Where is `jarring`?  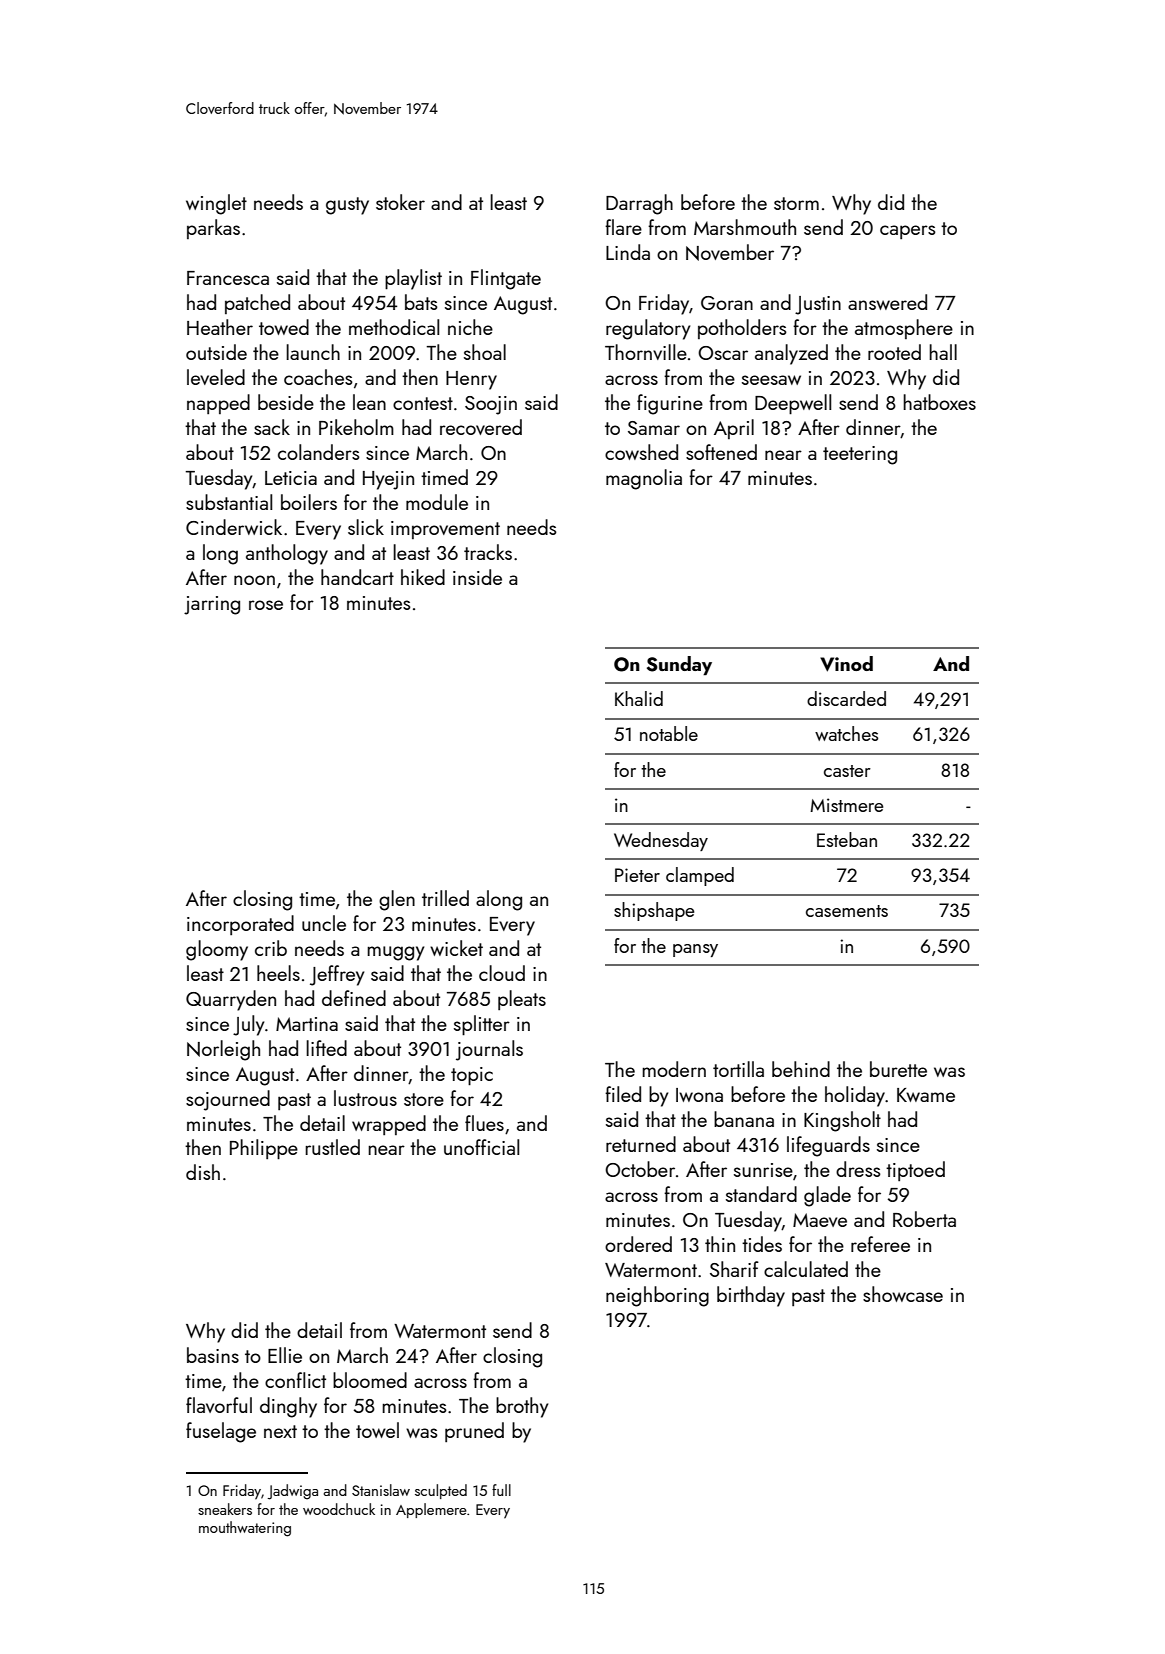
jarring is located at coordinates (212, 605).
